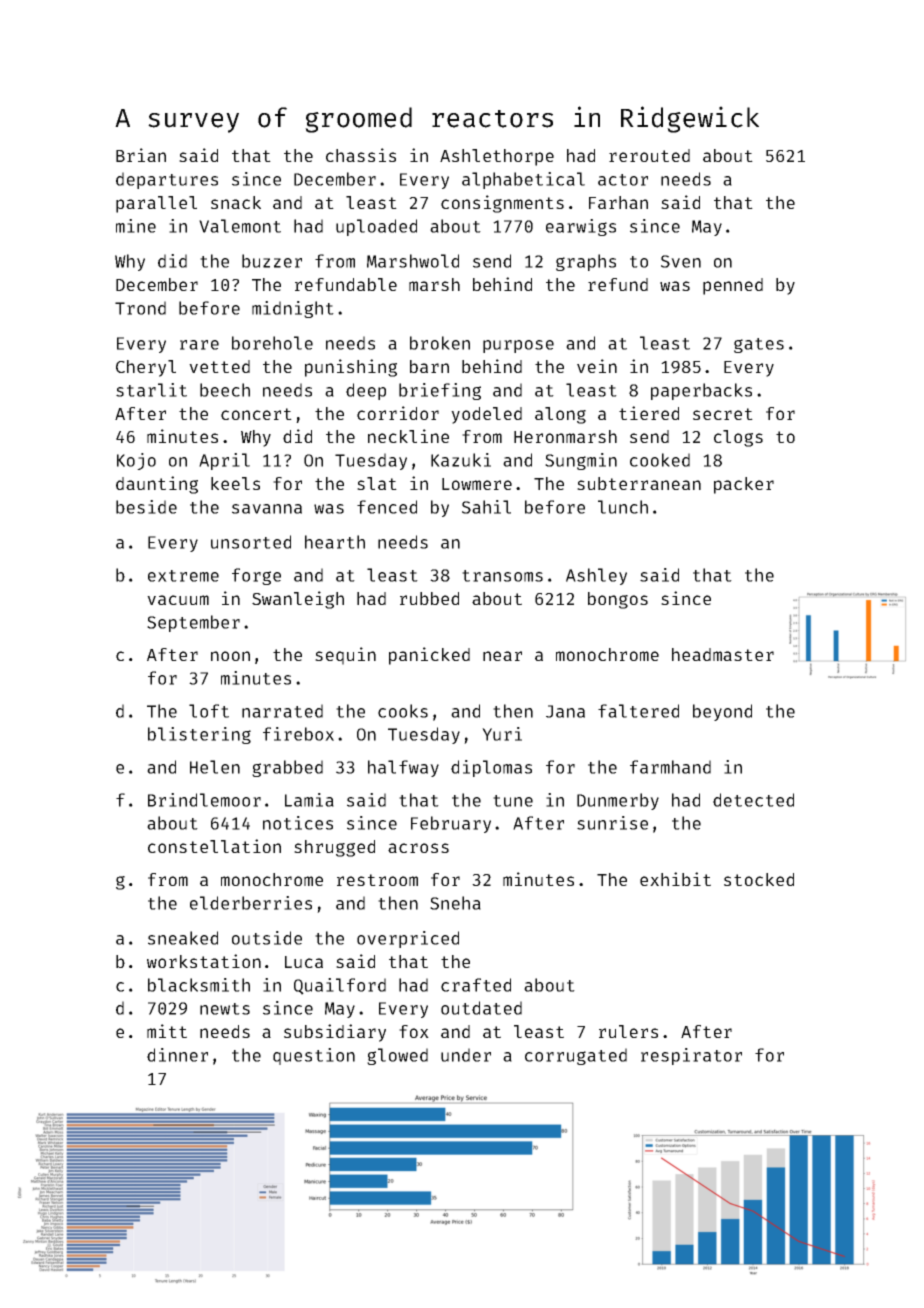  I want to click on hearth, so click(335, 542).
